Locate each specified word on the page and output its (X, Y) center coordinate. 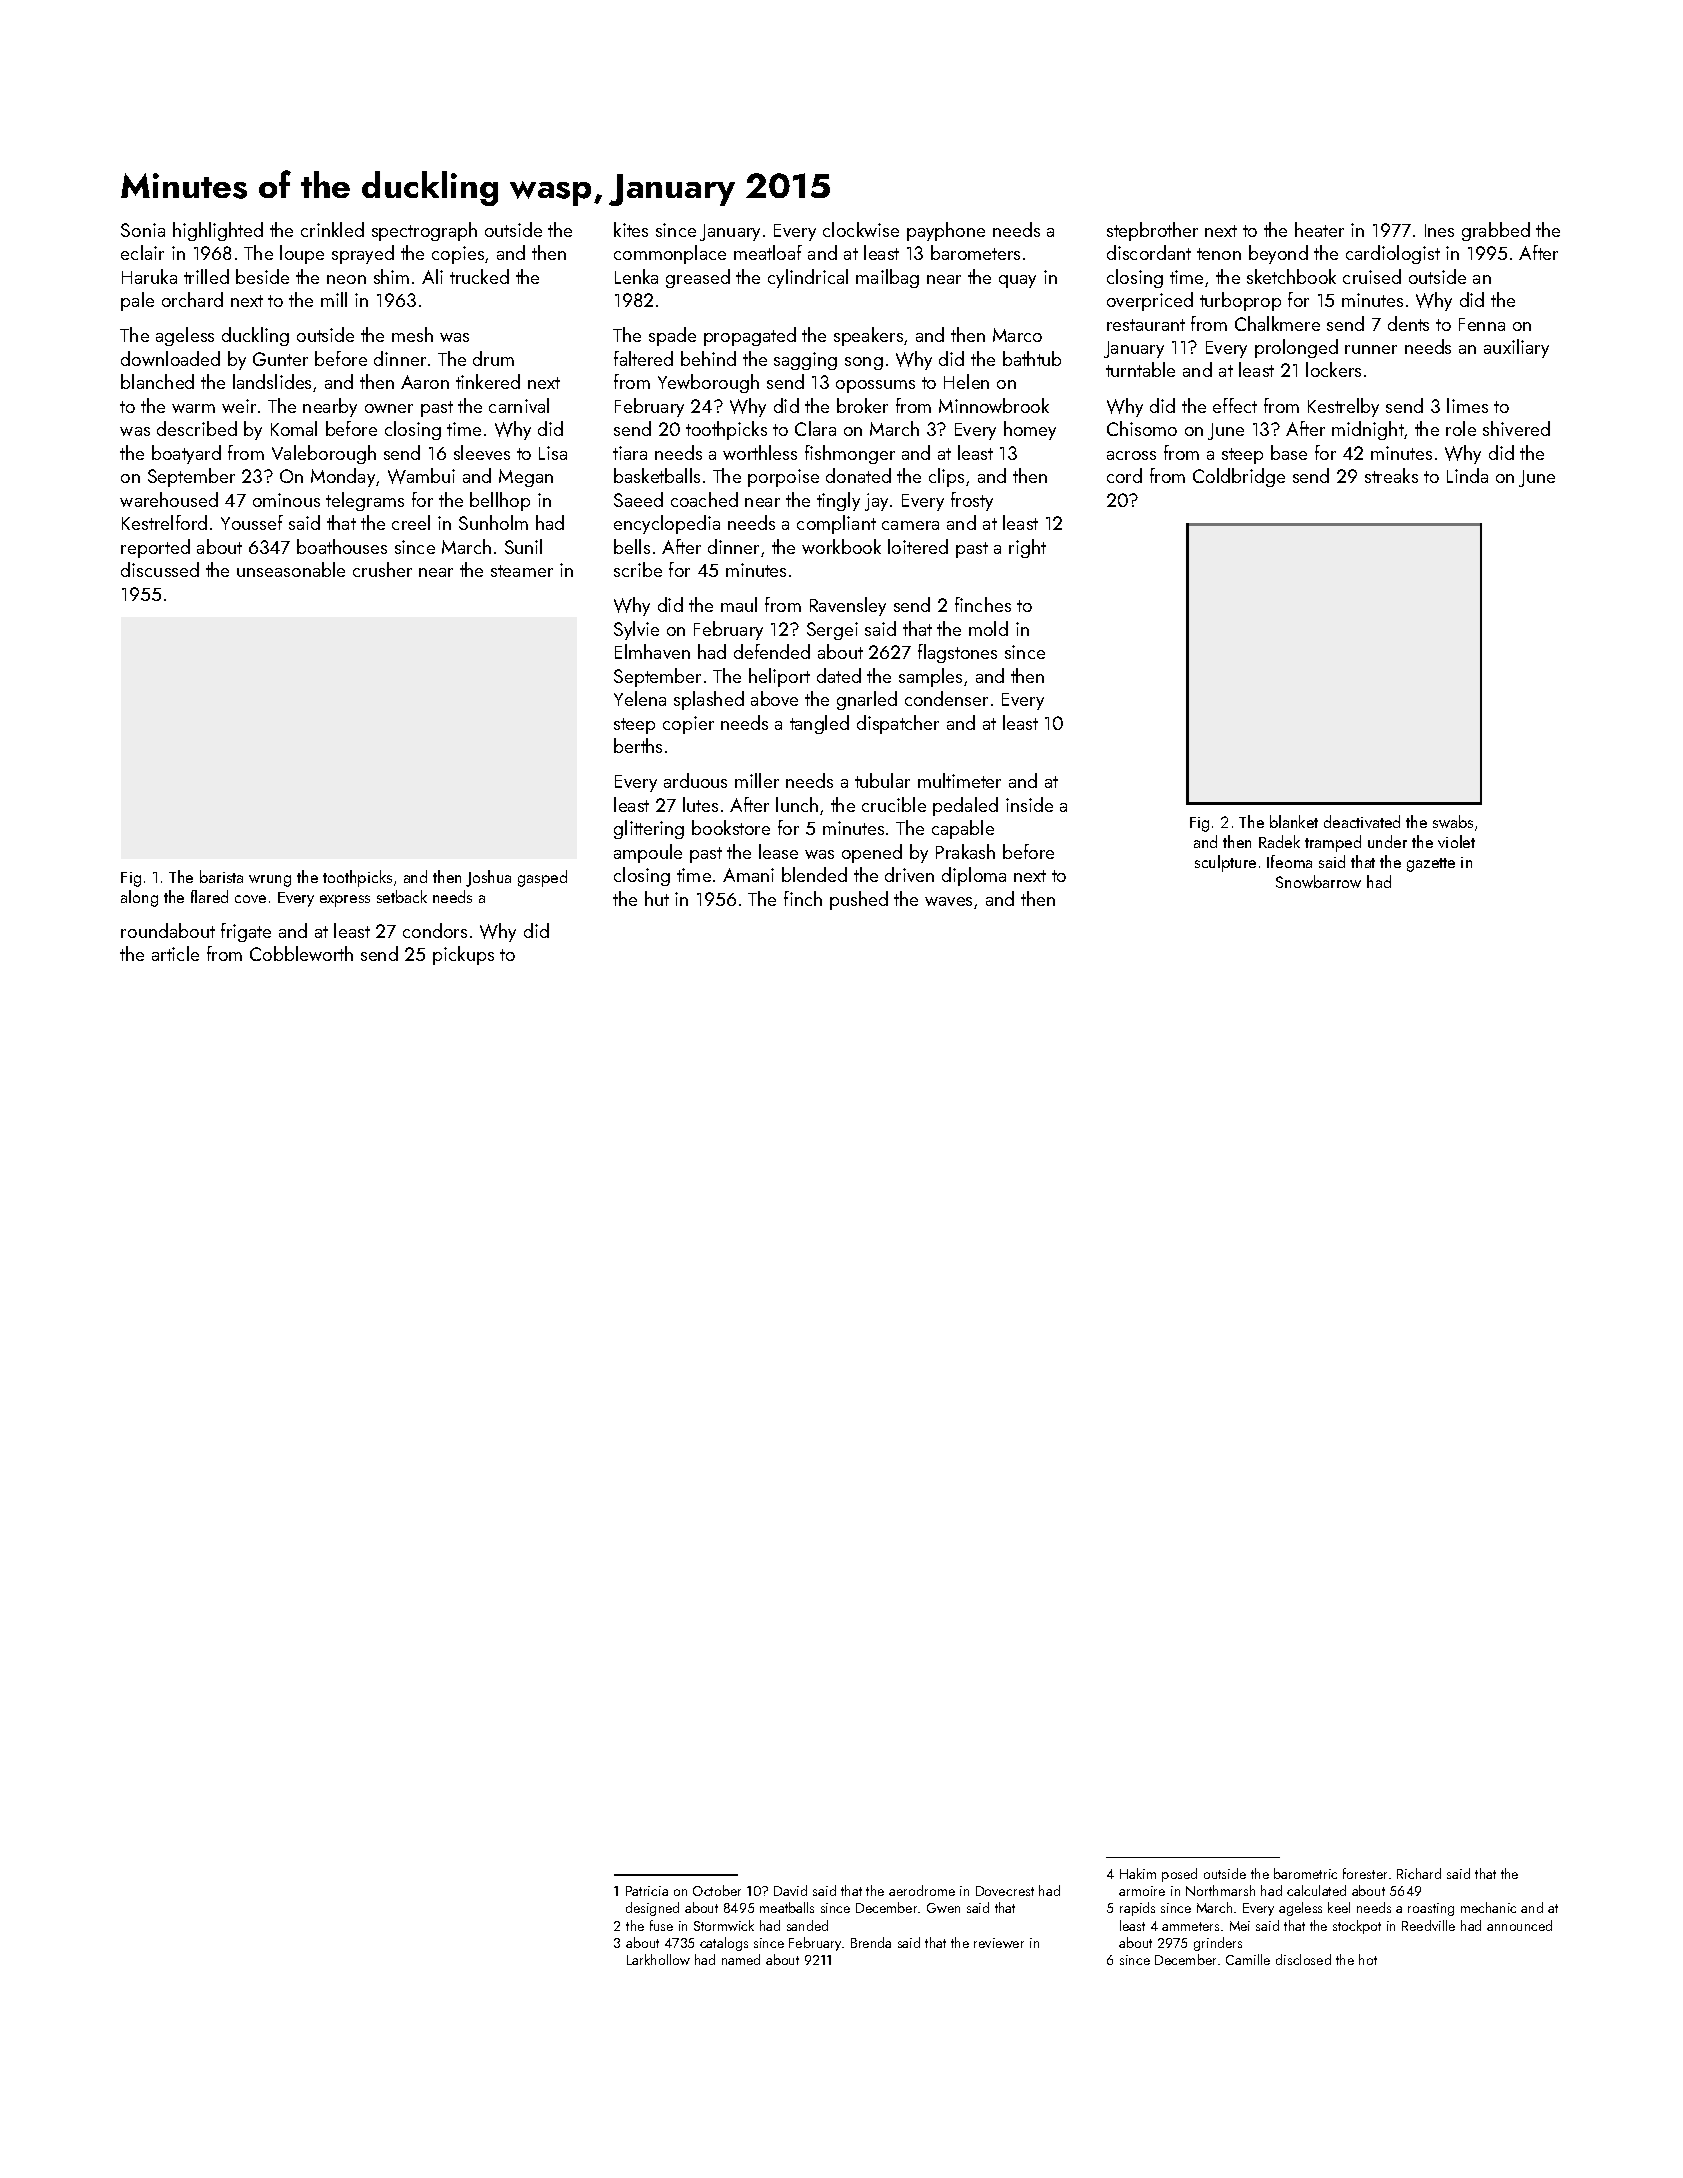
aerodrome (922, 1890)
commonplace (670, 254)
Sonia (143, 230)
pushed (859, 900)
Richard (1419, 1873)
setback (402, 896)
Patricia (647, 1891)
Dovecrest (1005, 1891)
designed (652, 1909)
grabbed (1496, 231)
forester (1365, 1873)
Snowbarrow (1318, 881)
